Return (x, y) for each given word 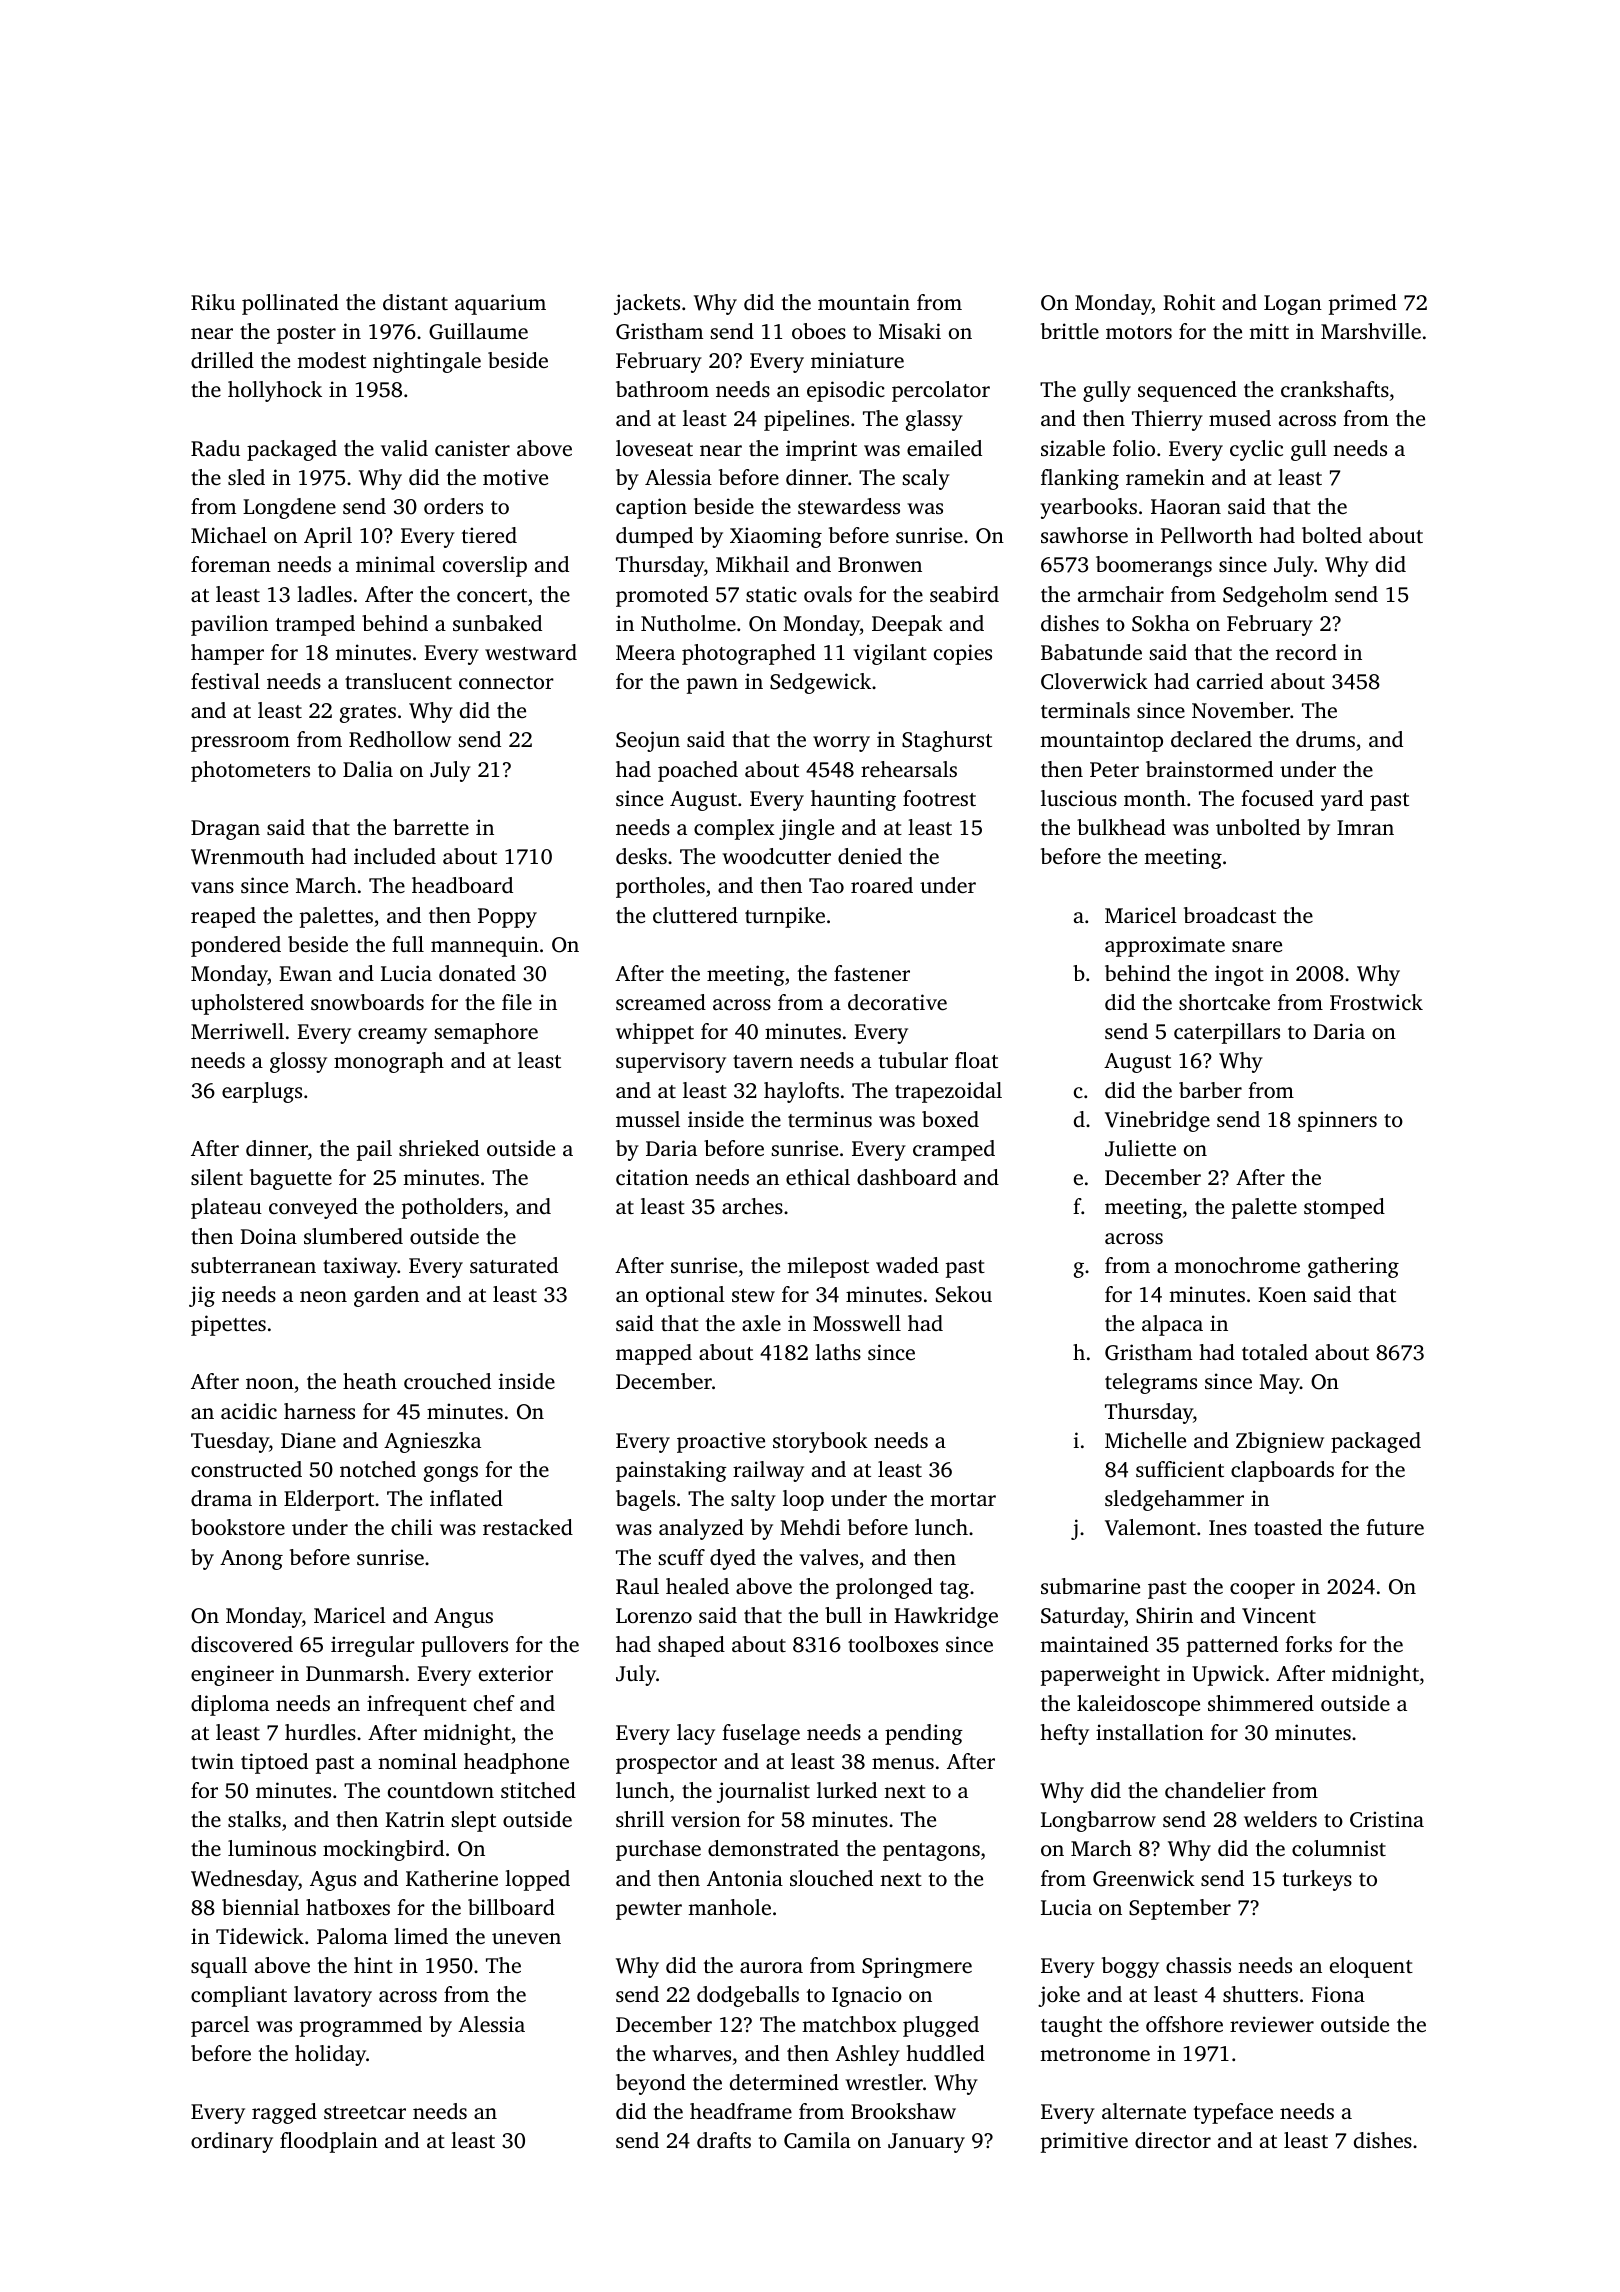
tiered (489, 535)
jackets (647, 304)
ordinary (232, 2142)
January (926, 2143)
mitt (1269, 331)
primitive (1084, 2142)
